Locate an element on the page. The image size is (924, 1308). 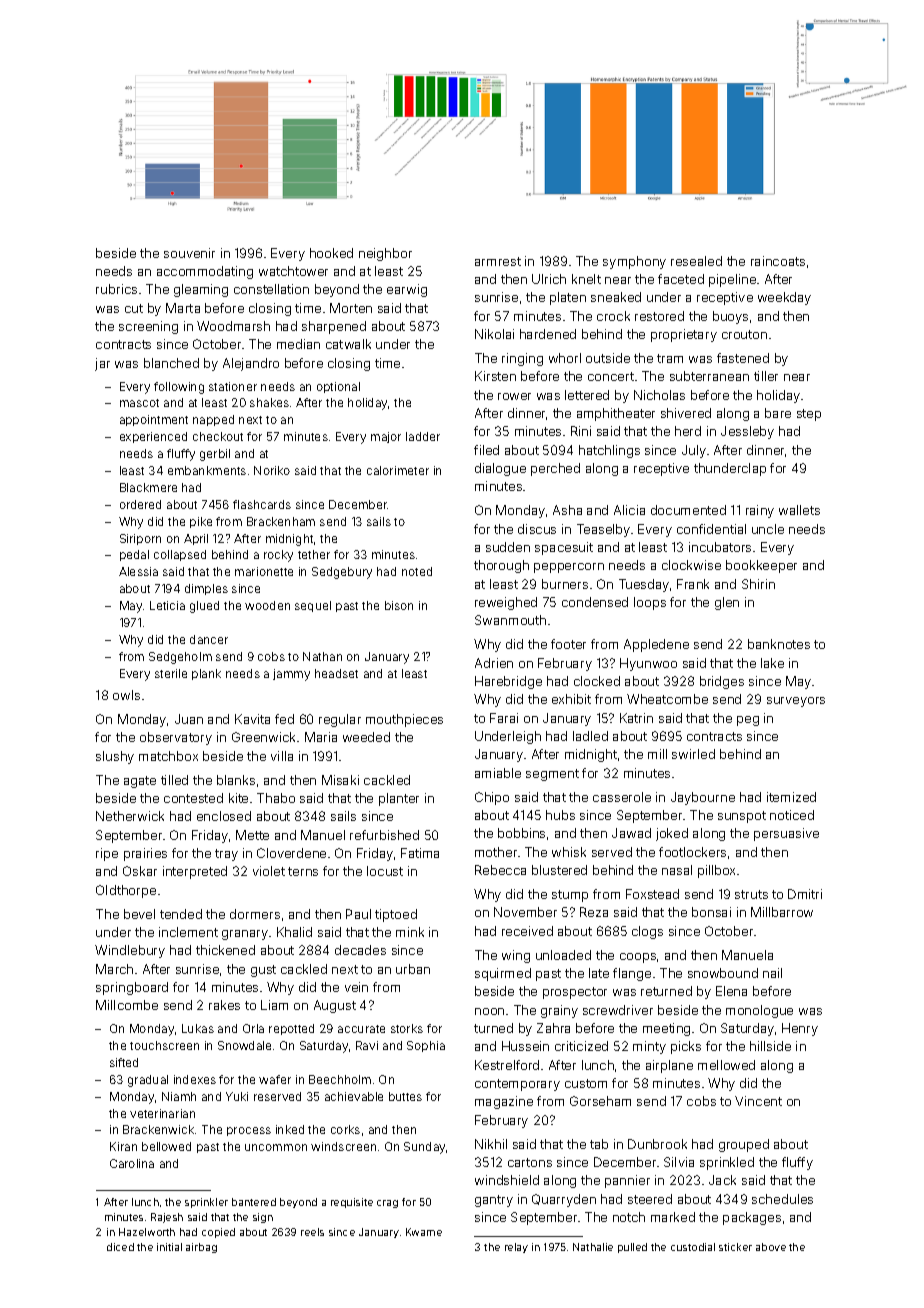
raincoats is located at coordinates (778, 261).
